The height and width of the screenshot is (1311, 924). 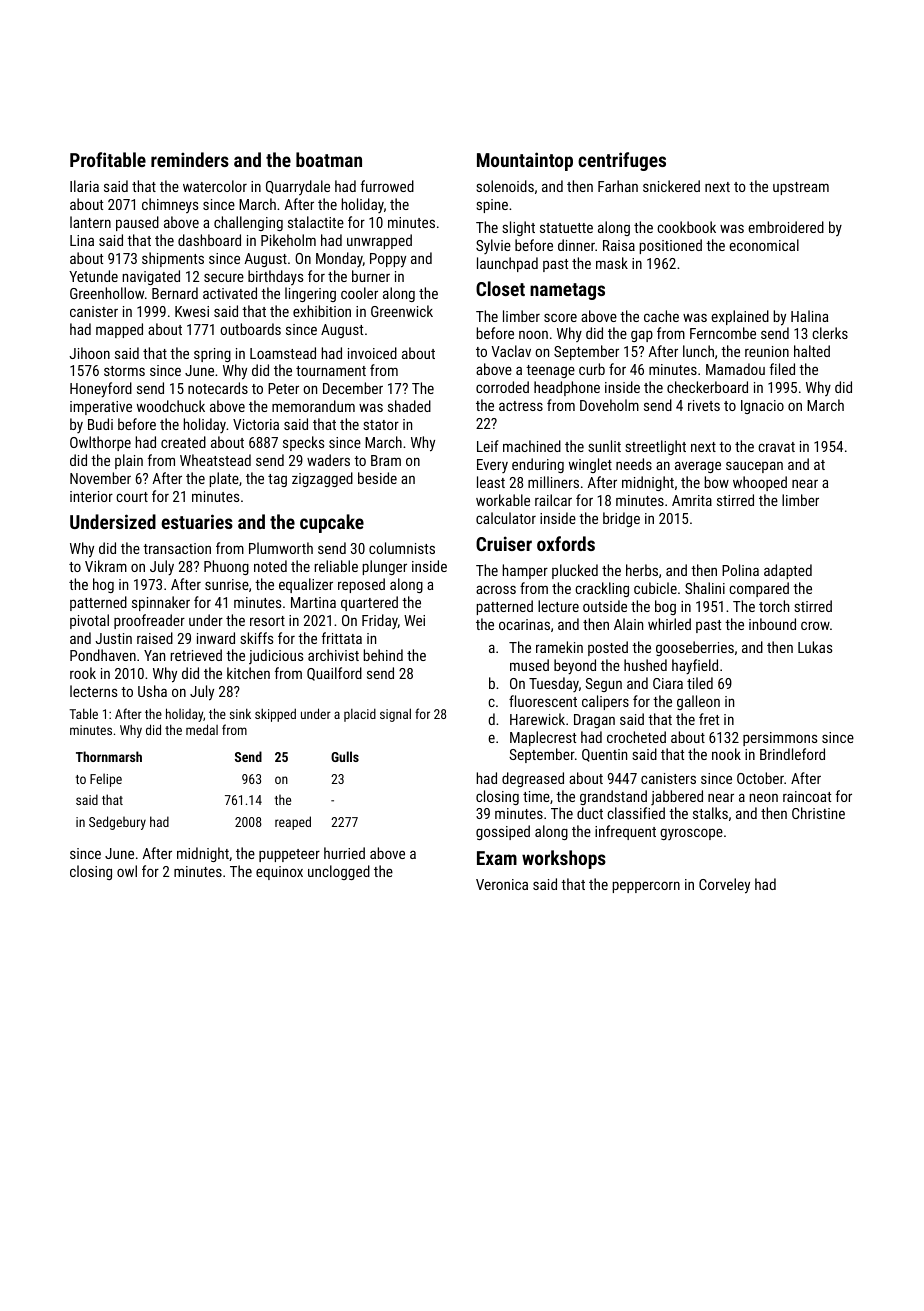 What do you see at coordinates (215, 186) in the screenshot?
I see `watercolor` at bounding box center [215, 186].
